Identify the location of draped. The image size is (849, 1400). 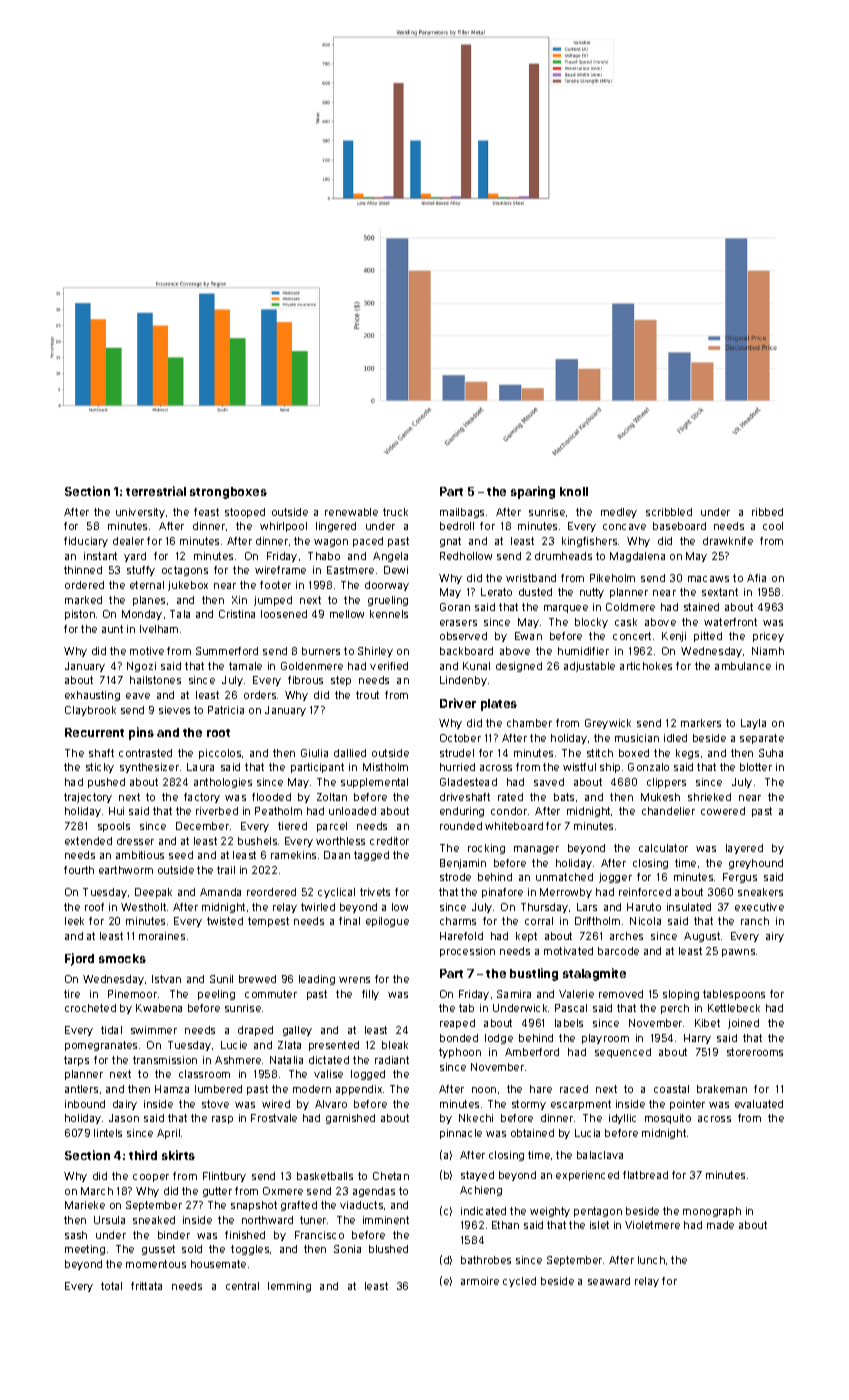
(255, 1031).
